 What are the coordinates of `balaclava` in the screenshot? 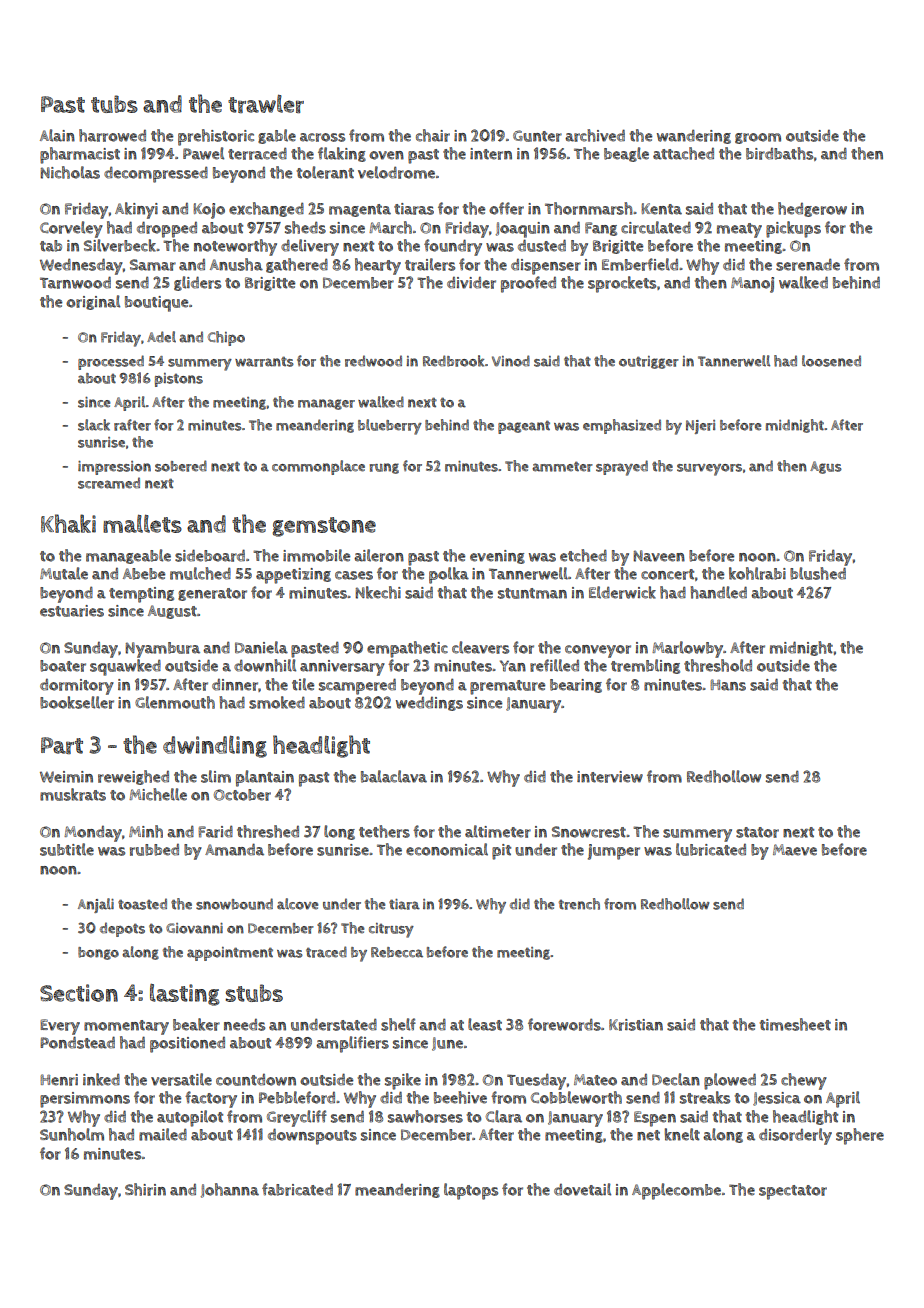 It's located at (394, 776).
